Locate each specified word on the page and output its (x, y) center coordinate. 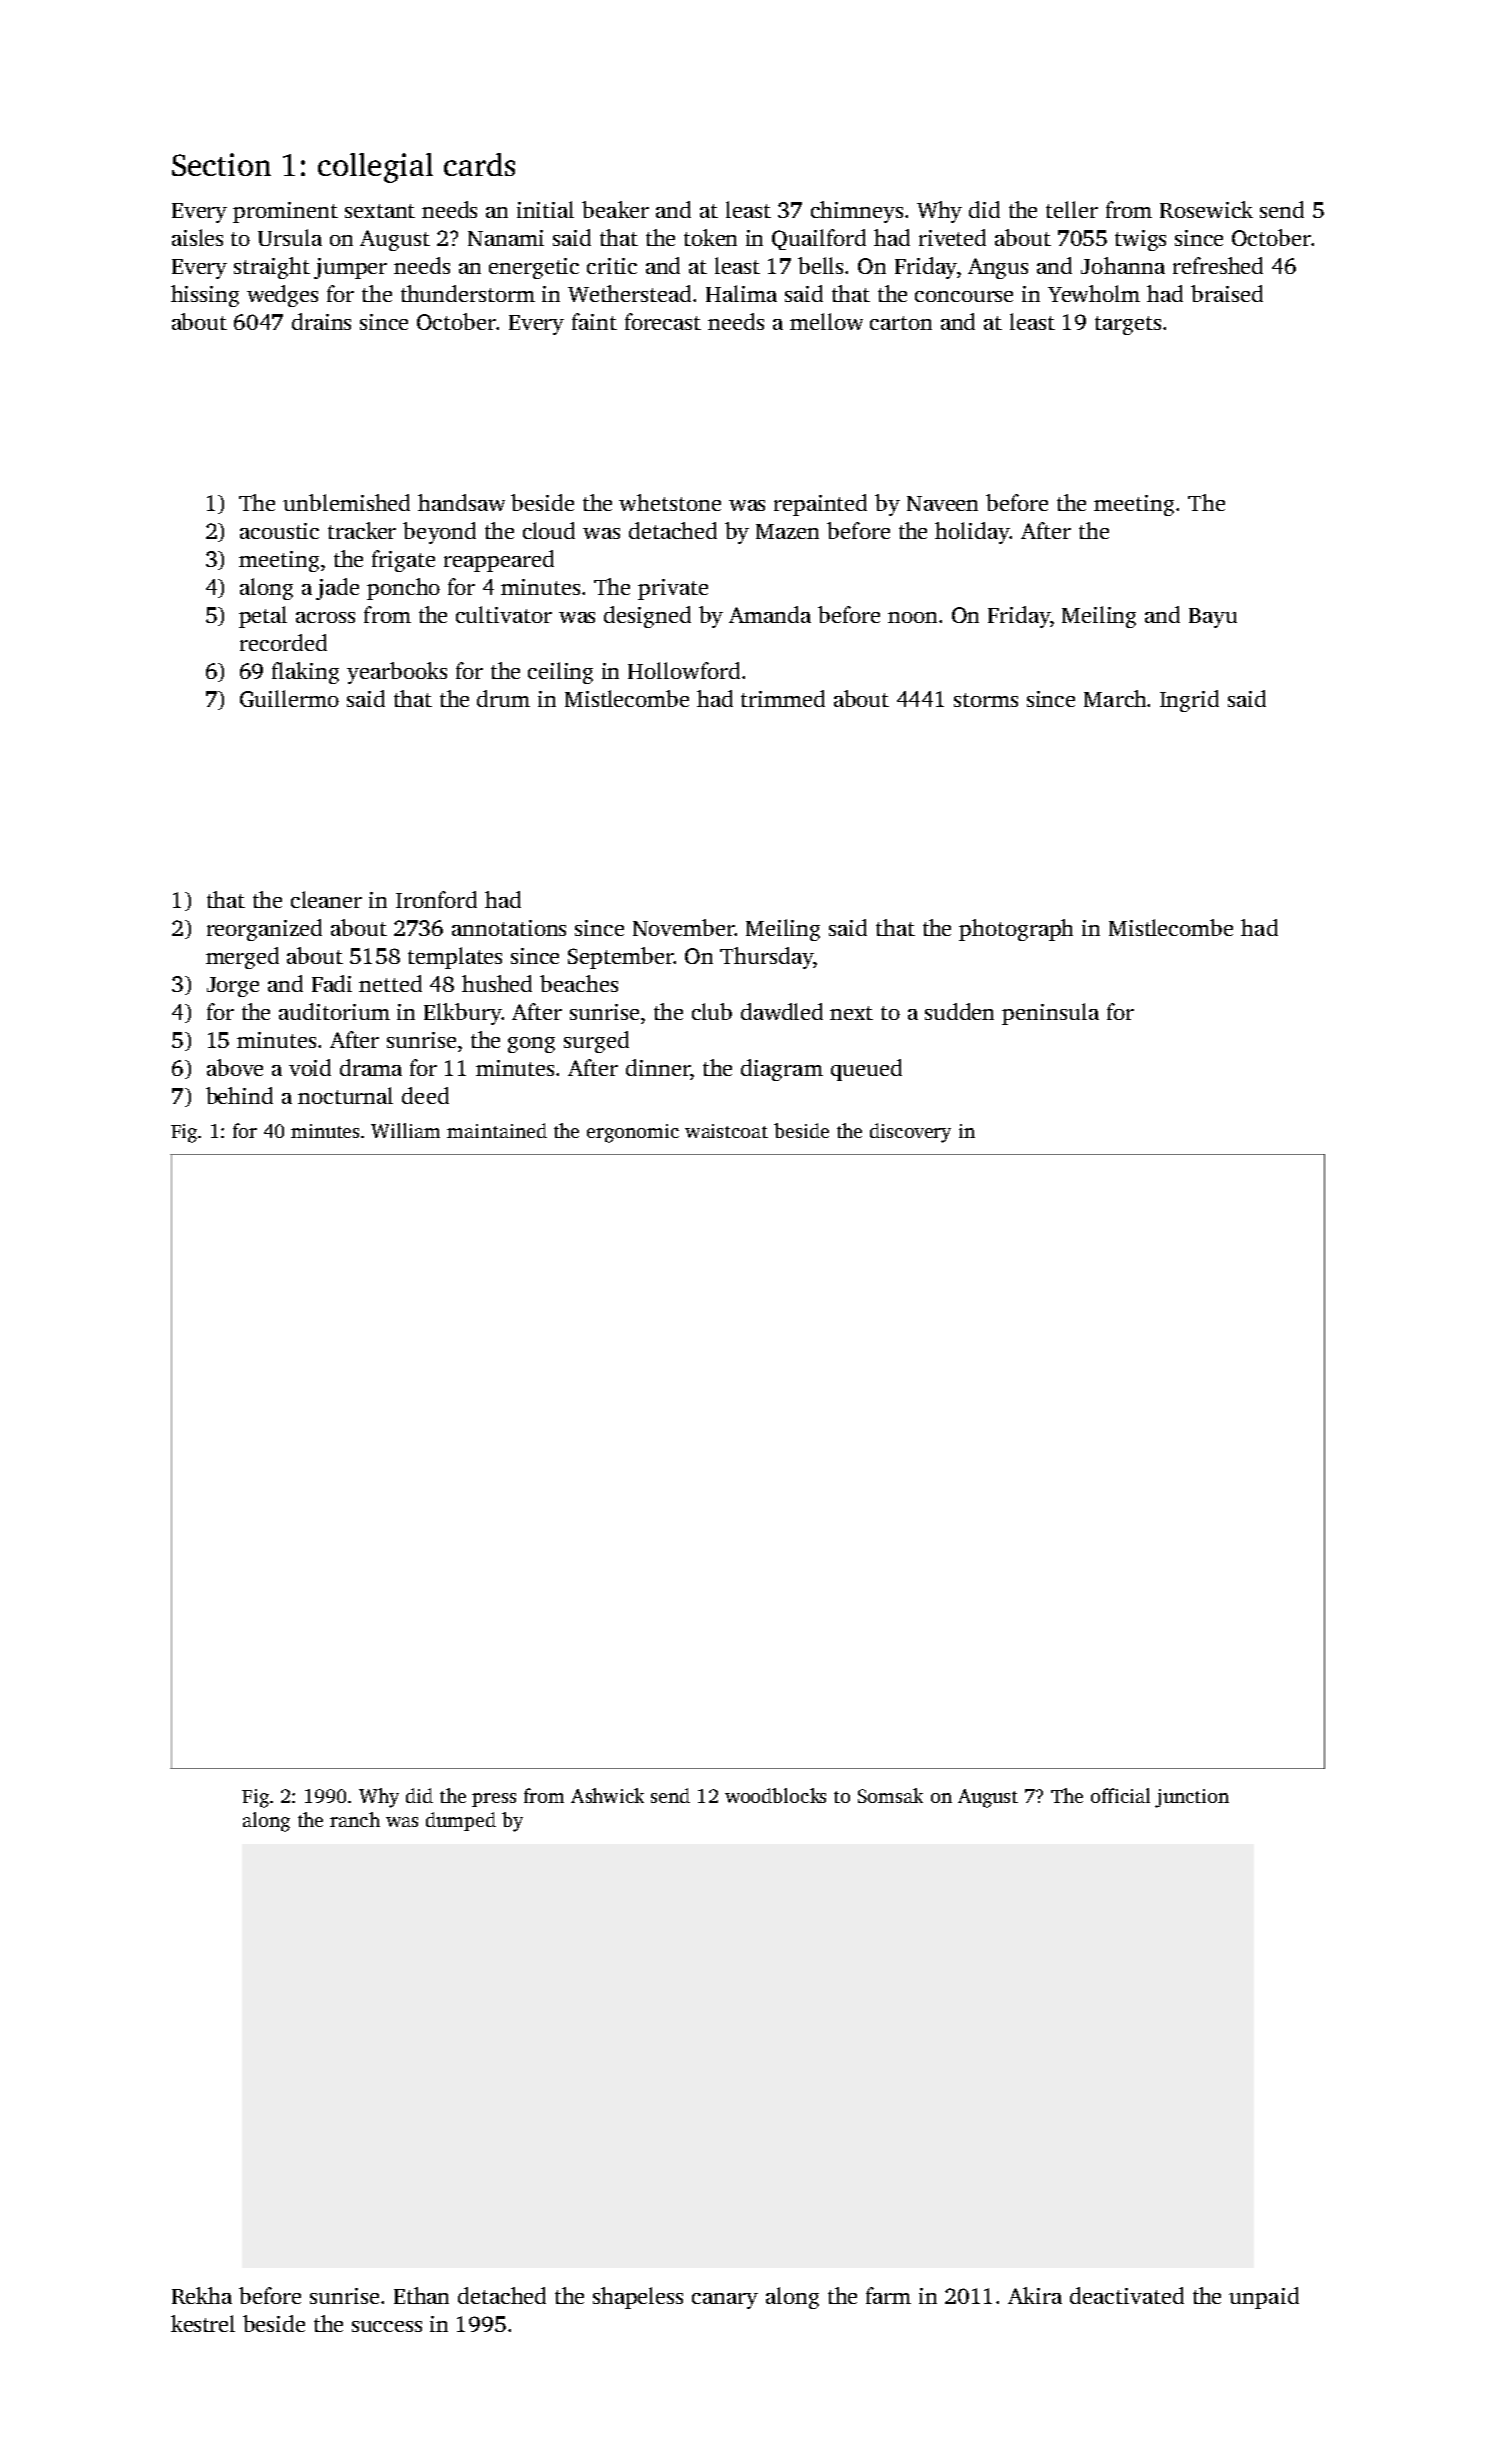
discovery (910, 1133)
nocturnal (345, 1095)
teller (1072, 209)
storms (986, 700)
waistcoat (726, 1131)
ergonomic (633, 1133)
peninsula (1050, 1014)
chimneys (857, 212)
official (1120, 1795)
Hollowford (684, 670)
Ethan (421, 2295)
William (405, 1130)
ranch (355, 1819)
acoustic (279, 531)
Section (221, 164)
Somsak (890, 1795)
